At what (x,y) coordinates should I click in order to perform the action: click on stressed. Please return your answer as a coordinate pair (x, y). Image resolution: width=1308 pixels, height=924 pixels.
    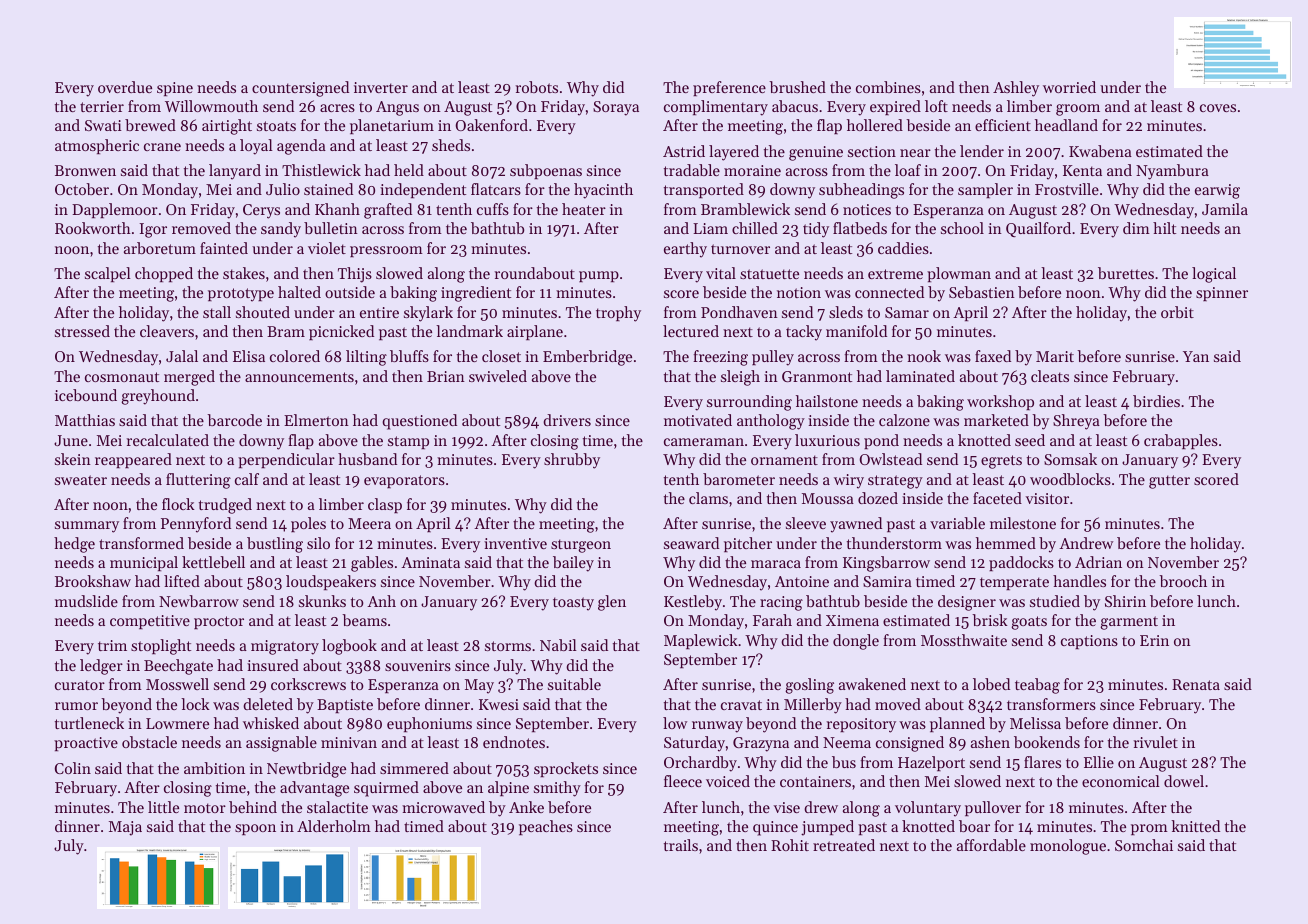
    Looking at the image, I should click on (82, 331).
